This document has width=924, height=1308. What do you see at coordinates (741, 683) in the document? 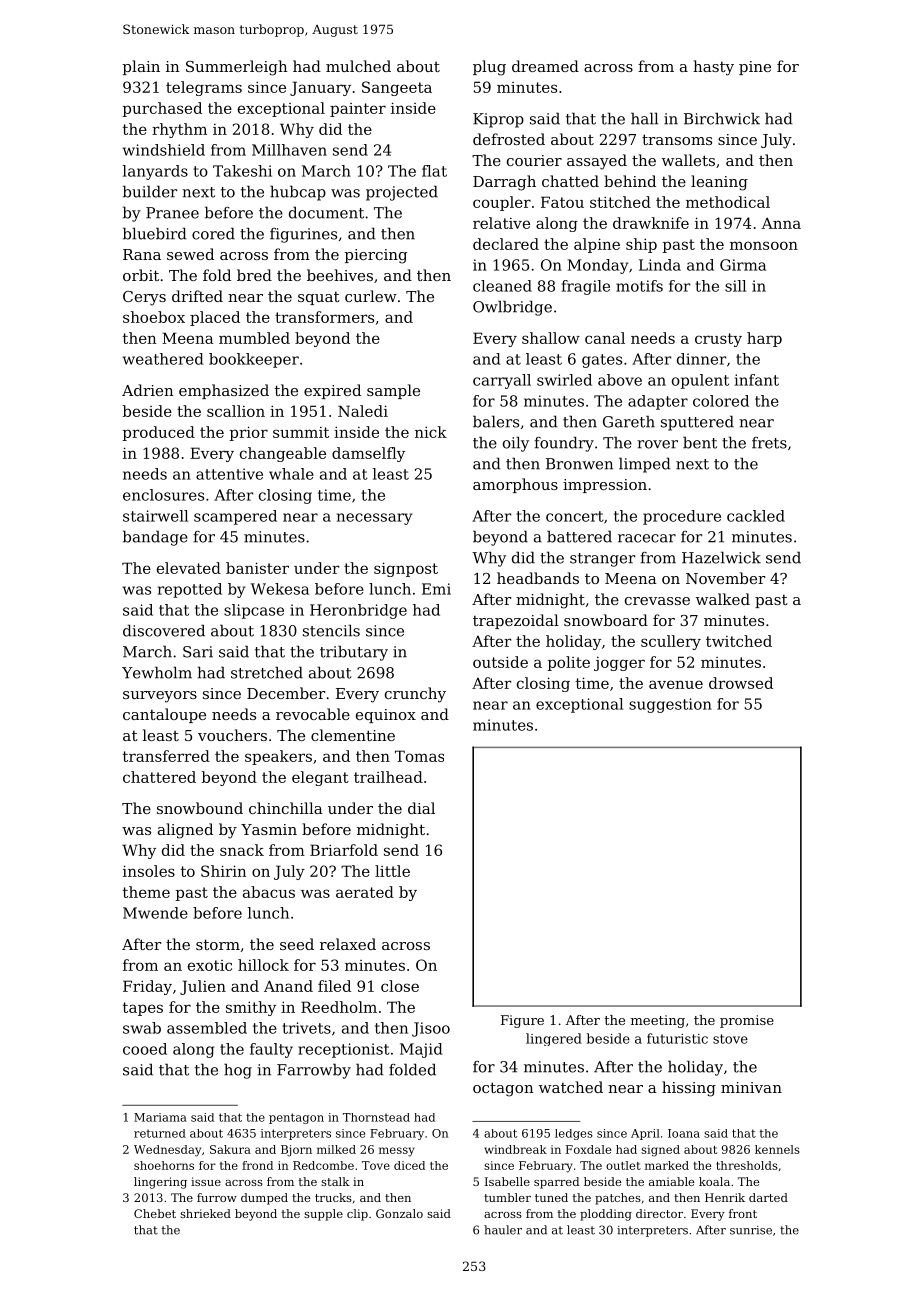
I see `drowsed` at bounding box center [741, 683].
